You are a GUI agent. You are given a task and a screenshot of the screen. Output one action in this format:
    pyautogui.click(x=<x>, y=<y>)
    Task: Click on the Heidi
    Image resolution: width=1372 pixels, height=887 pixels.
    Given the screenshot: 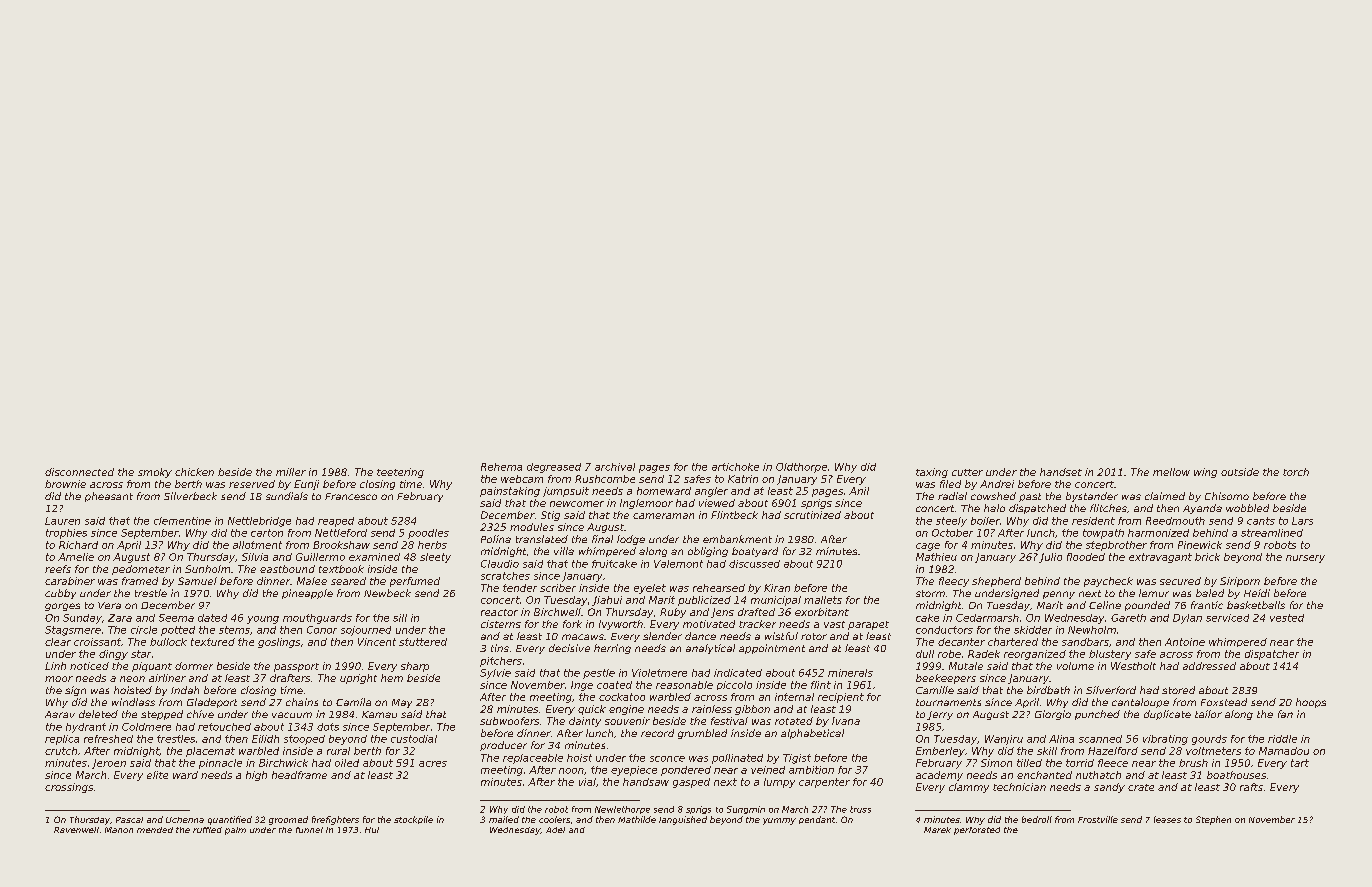 What is the action you would take?
    pyautogui.click(x=1257, y=593)
